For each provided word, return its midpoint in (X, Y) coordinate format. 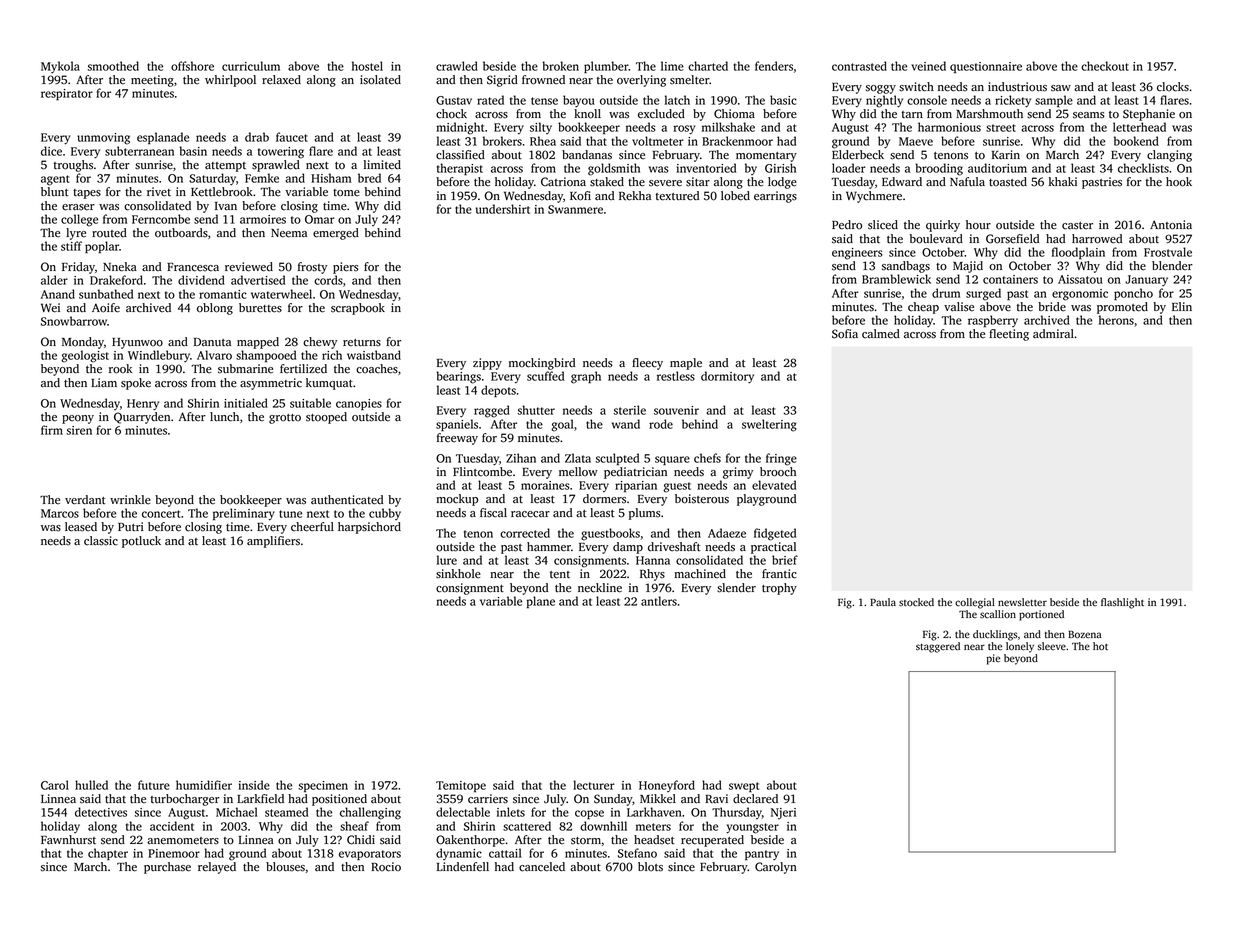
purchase (167, 868)
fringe (781, 459)
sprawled (276, 166)
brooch (778, 472)
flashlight (1122, 603)
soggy (881, 89)
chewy (320, 343)
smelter (689, 80)
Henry (143, 405)
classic (101, 541)
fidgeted (775, 534)
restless (676, 376)
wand (626, 424)
